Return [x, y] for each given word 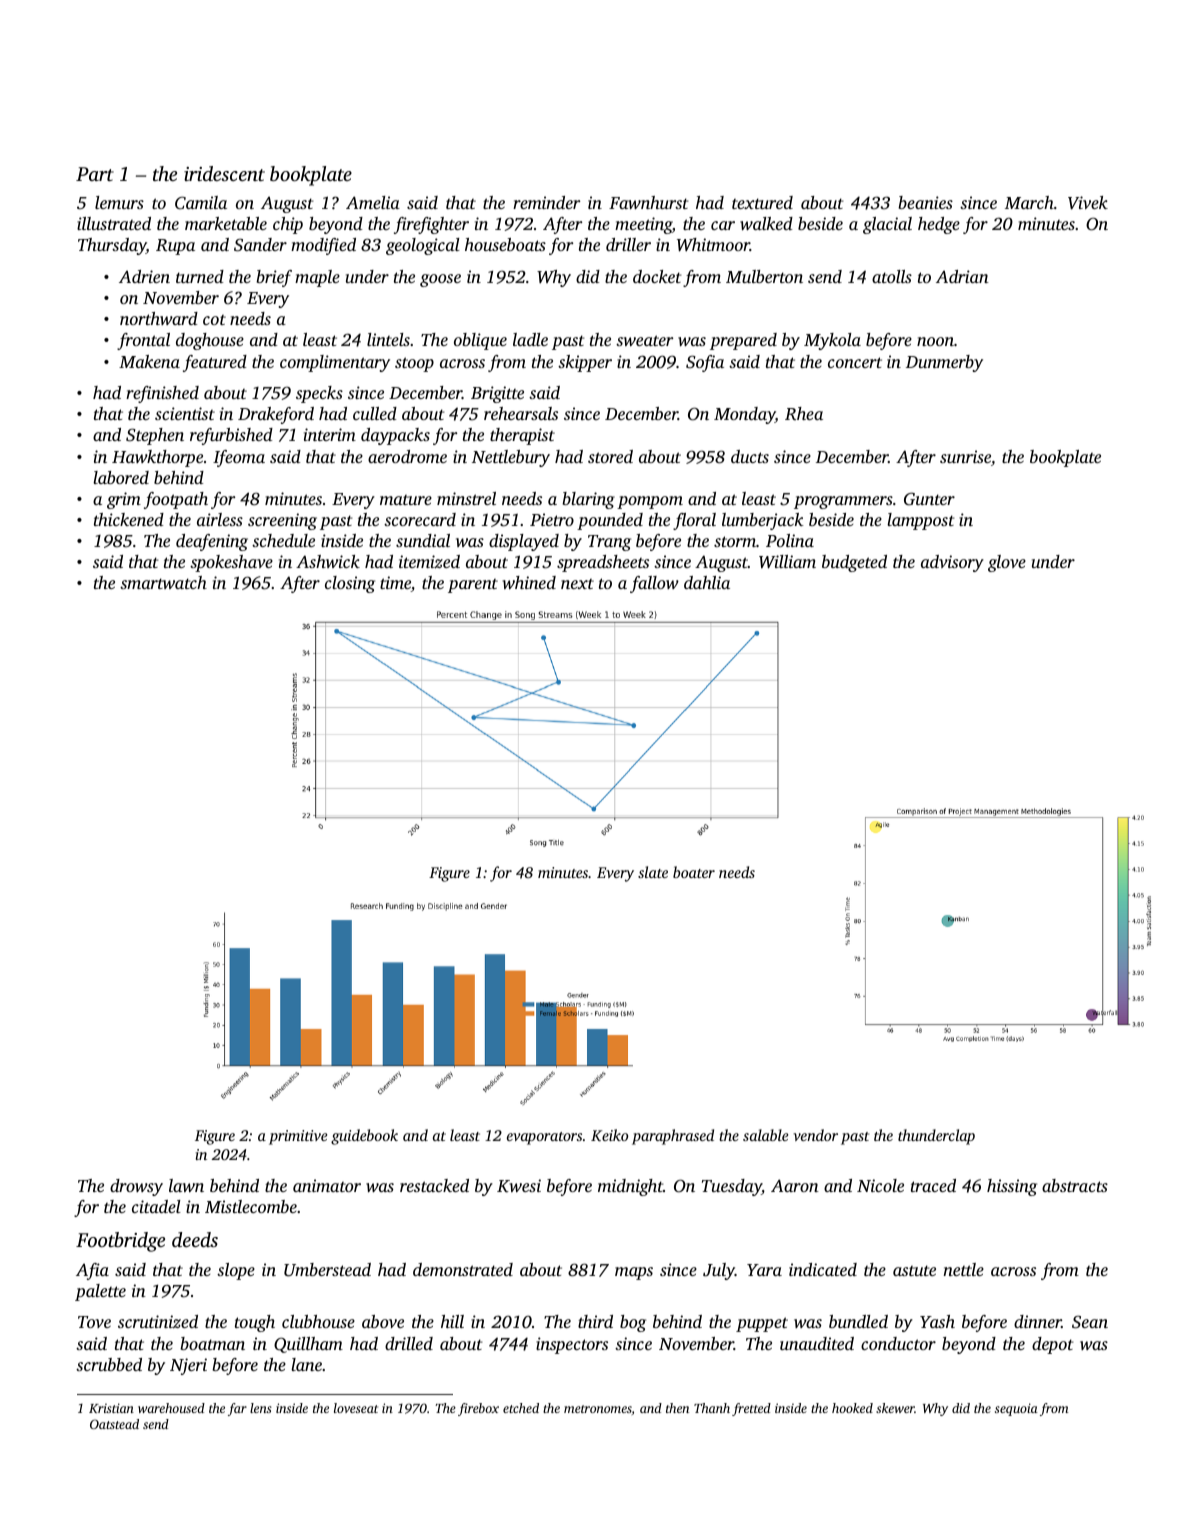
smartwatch [163, 582]
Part [95, 174]
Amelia [373, 202]
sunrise [965, 456]
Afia [92, 1271]
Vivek [1088, 203]
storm [735, 541]
